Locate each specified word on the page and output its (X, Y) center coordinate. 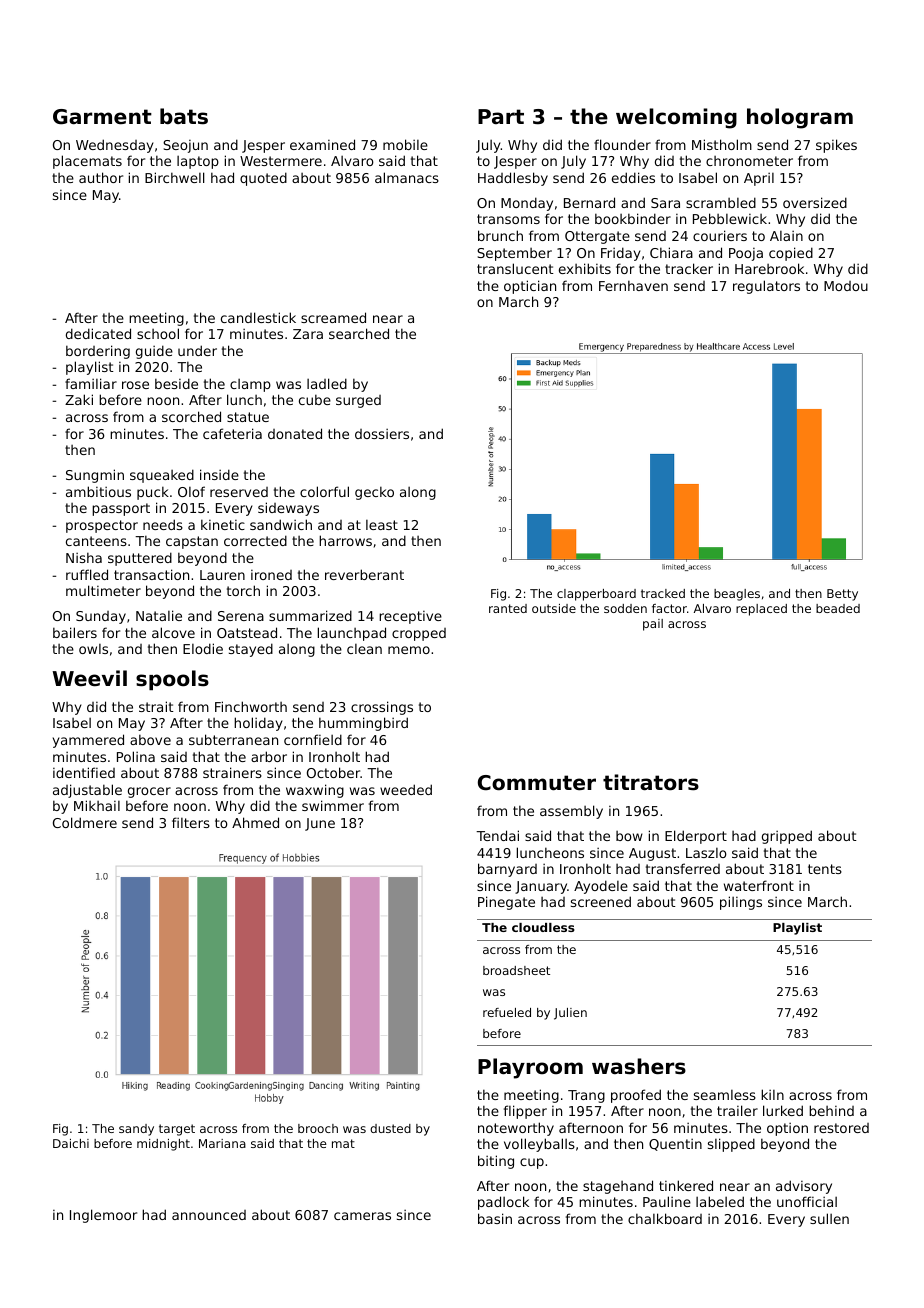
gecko (374, 493)
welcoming (676, 118)
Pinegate (506, 903)
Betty (842, 595)
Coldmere (85, 822)
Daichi (71, 1143)
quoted (263, 179)
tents (825, 869)
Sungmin (95, 476)
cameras (362, 1216)
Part (501, 116)
